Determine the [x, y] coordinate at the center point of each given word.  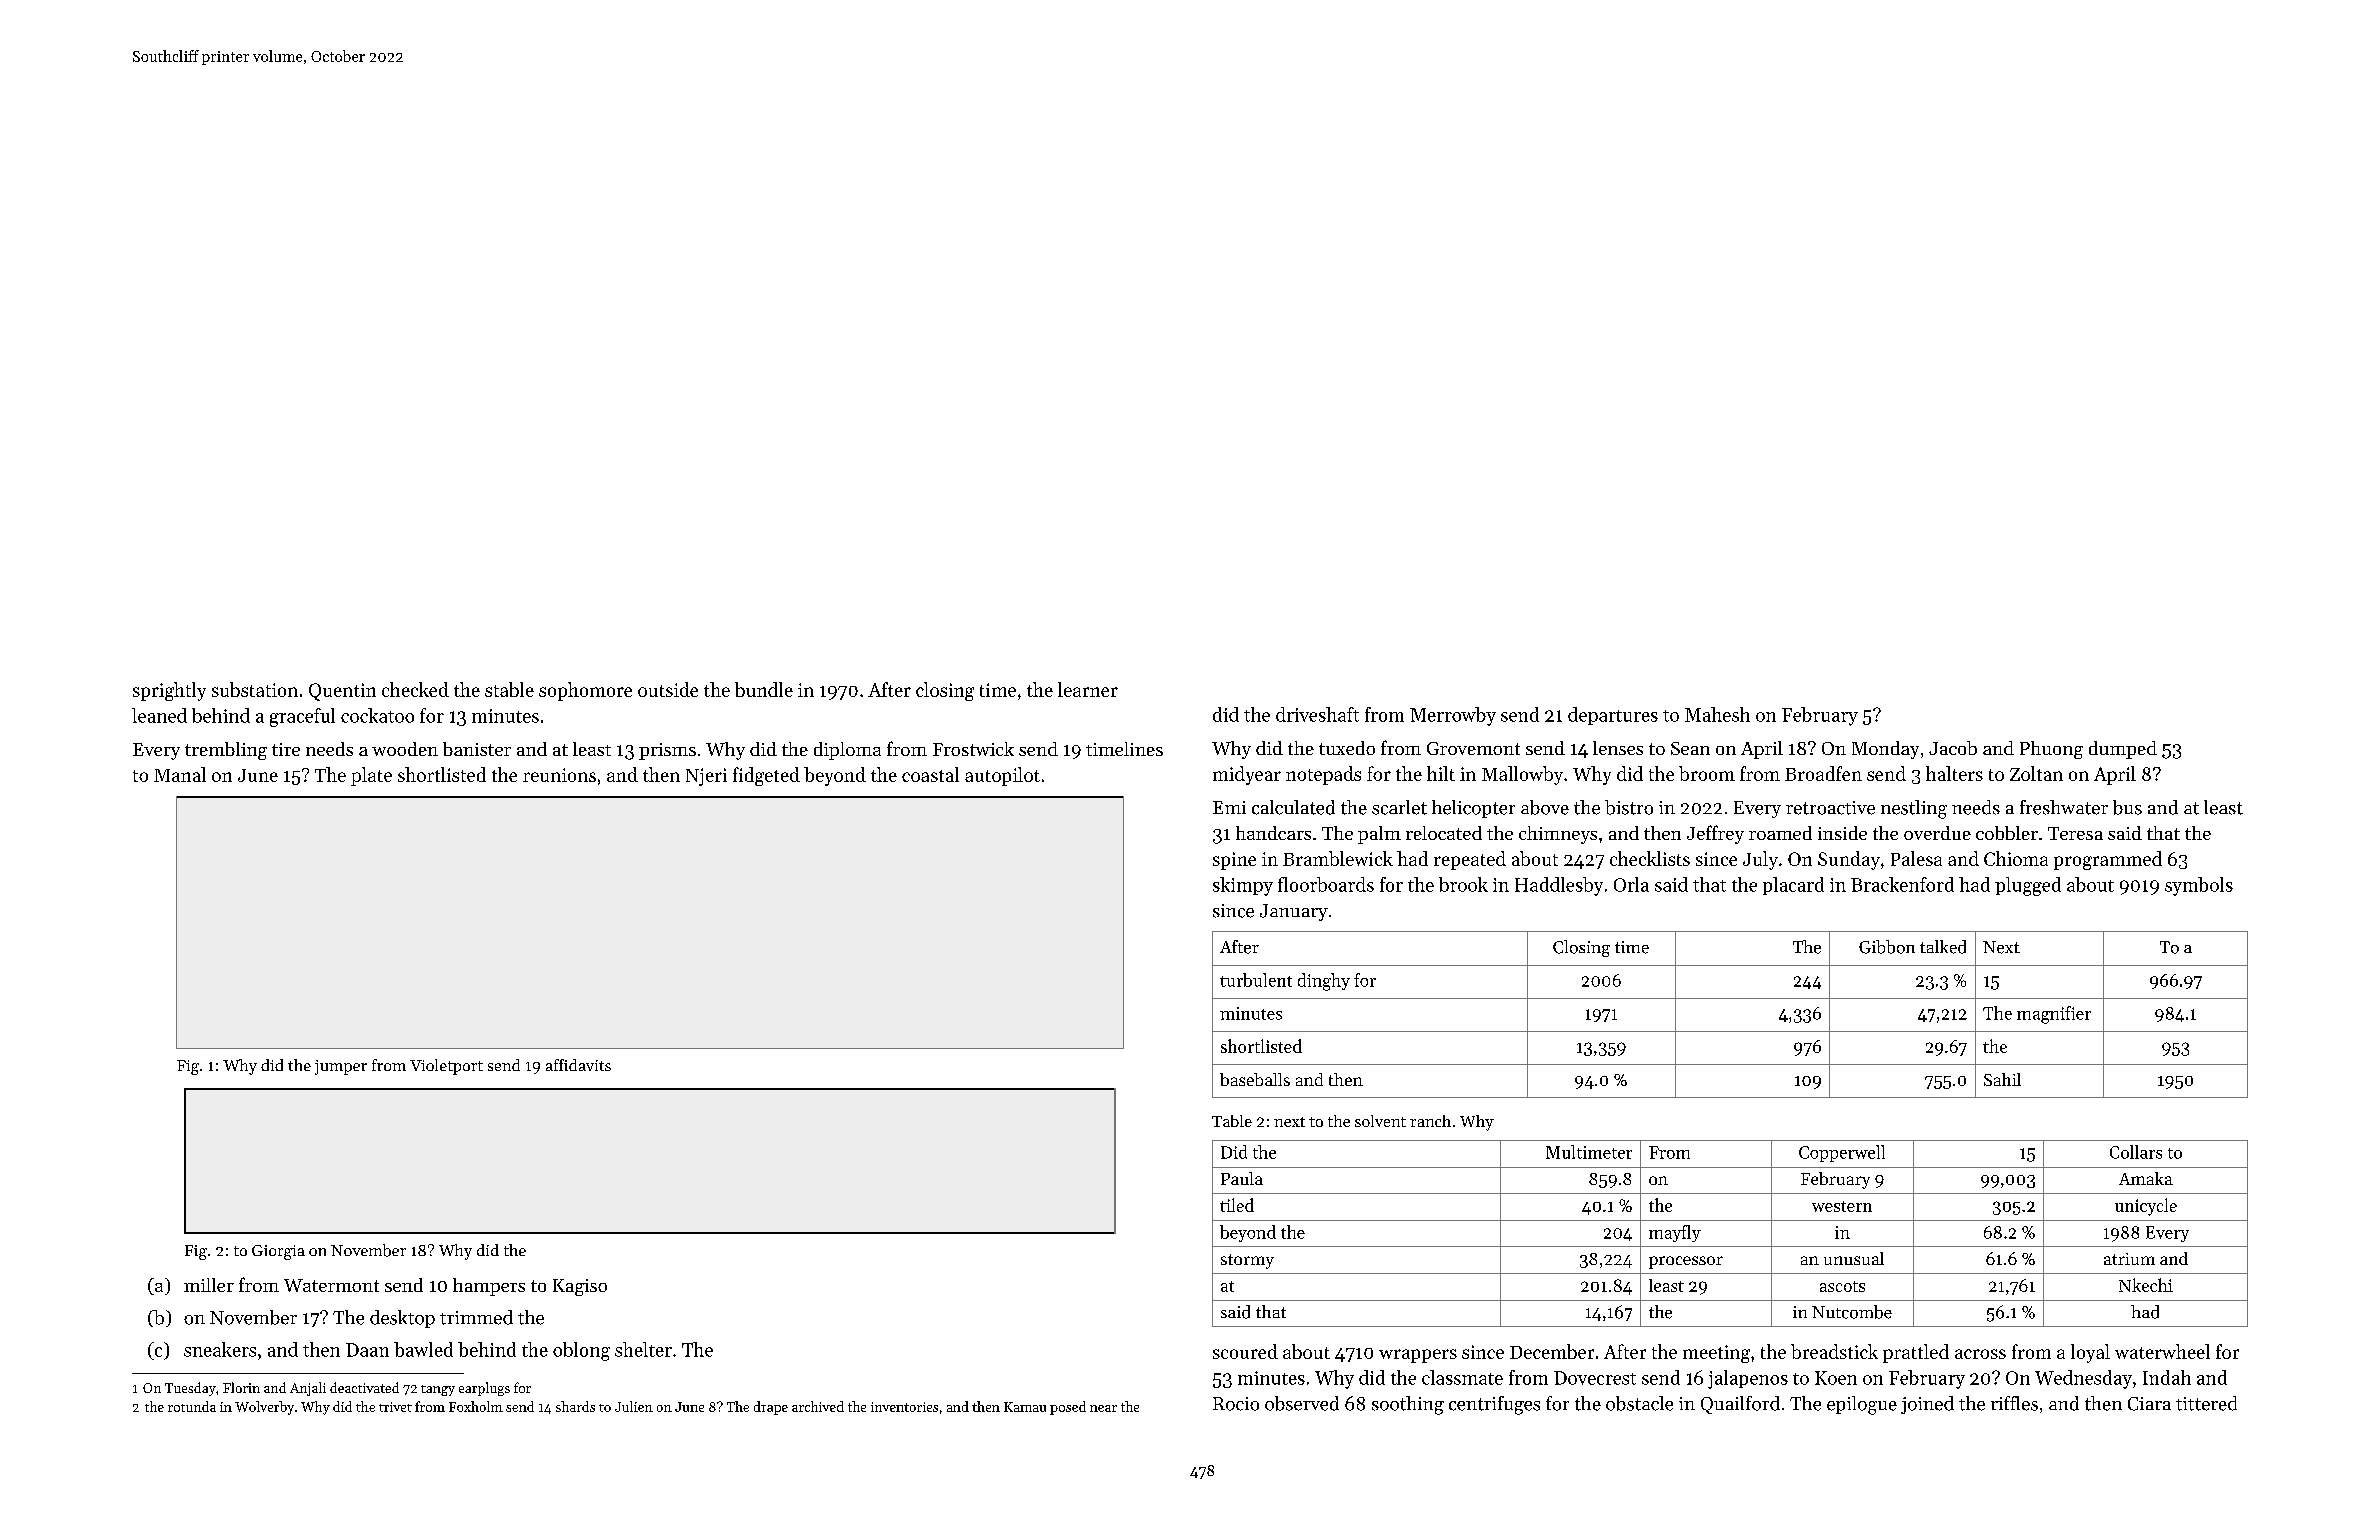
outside [668, 689]
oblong [581, 1351]
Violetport [446, 1067]
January [1294, 912]
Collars [2136, 1152]
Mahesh [1717, 714]
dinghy [1324, 982]
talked [1943, 947]
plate [371, 776]
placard [1793, 886]
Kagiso [580, 1287]
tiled [1237, 1205]
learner [1088, 689]
